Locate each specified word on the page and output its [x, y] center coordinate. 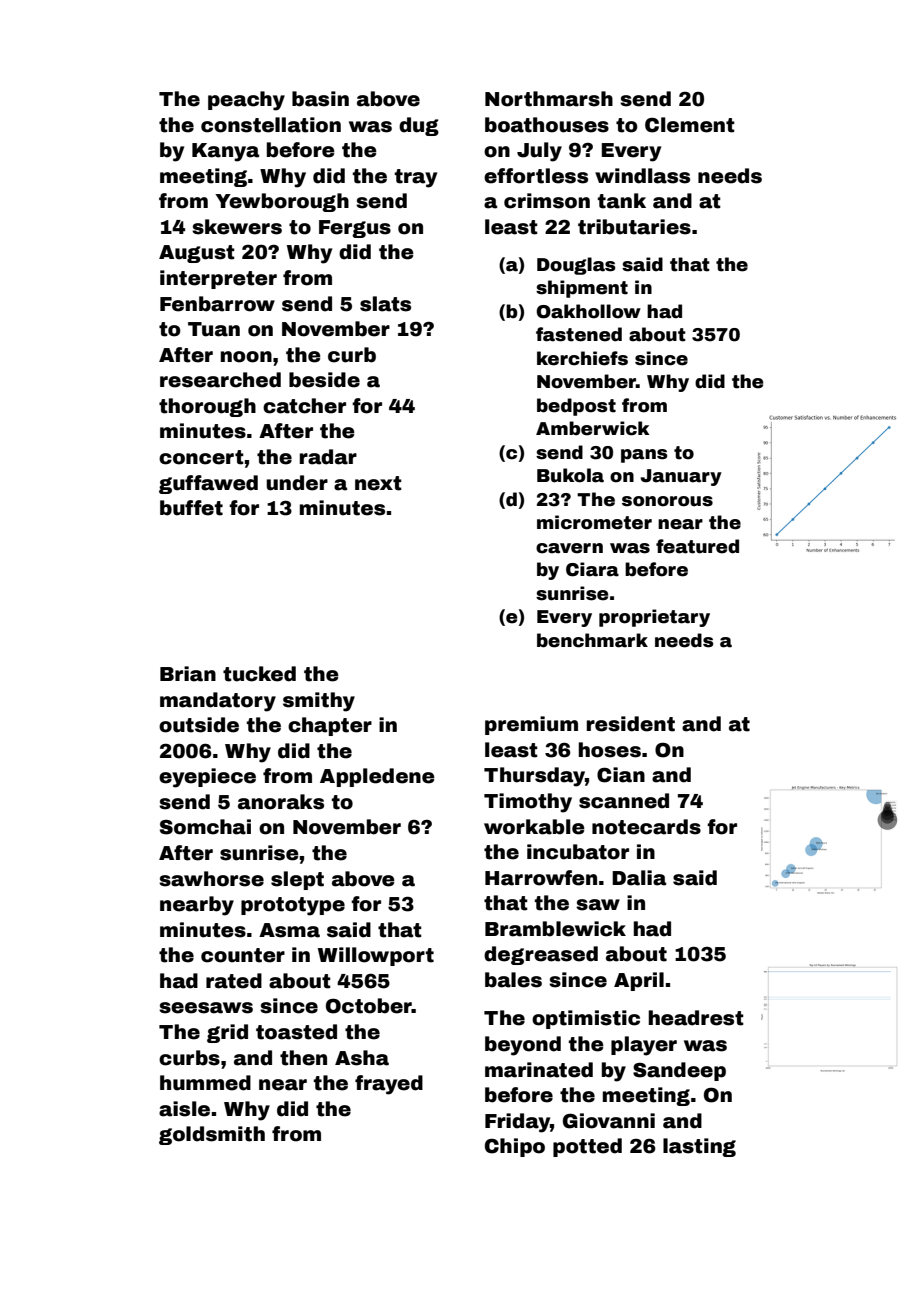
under [297, 483]
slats [385, 304]
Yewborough [282, 202]
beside [324, 380]
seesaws [206, 1008]
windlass [642, 176]
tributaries [634, 227]
